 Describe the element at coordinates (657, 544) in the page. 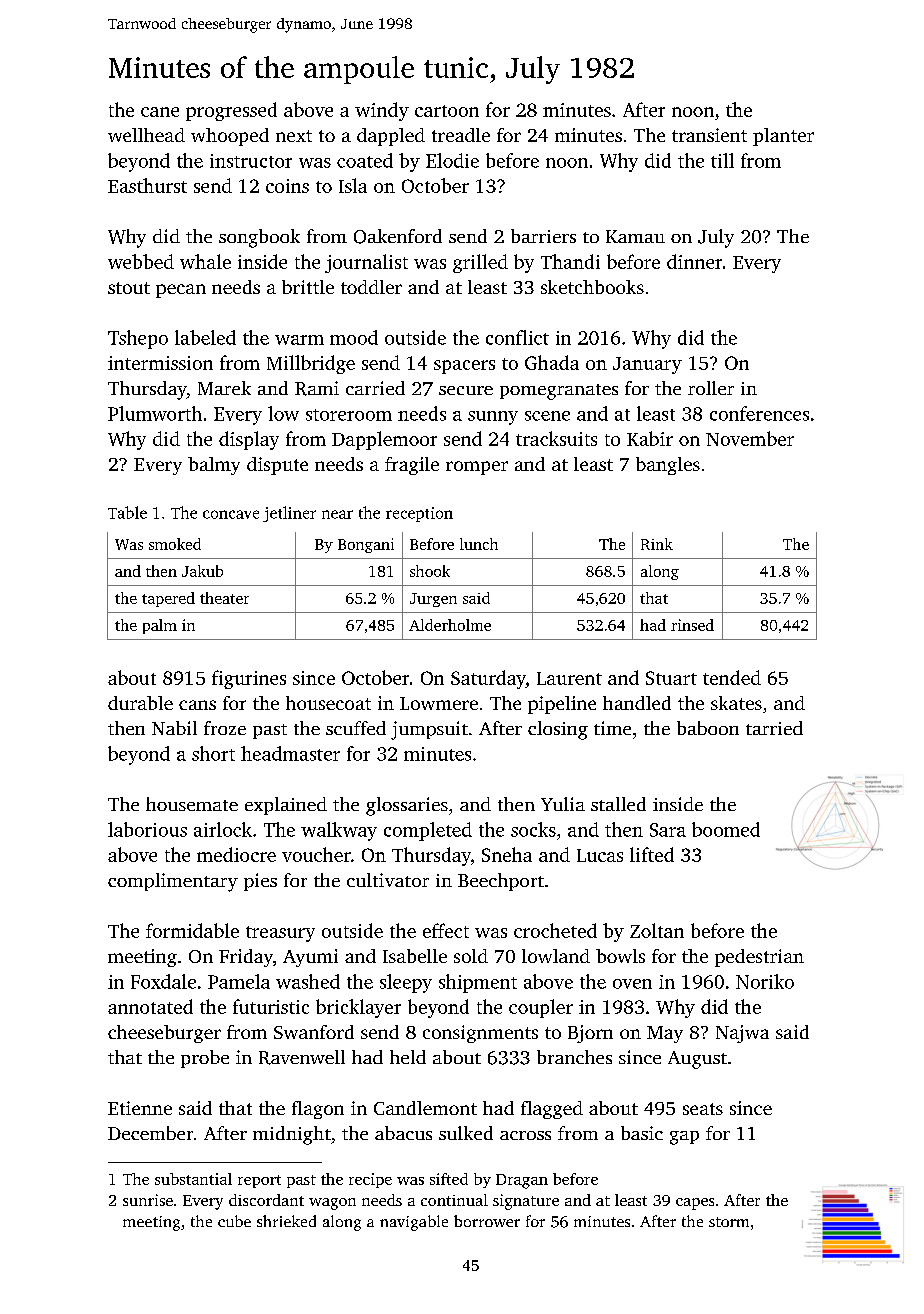

I see `Rink` at that location.
